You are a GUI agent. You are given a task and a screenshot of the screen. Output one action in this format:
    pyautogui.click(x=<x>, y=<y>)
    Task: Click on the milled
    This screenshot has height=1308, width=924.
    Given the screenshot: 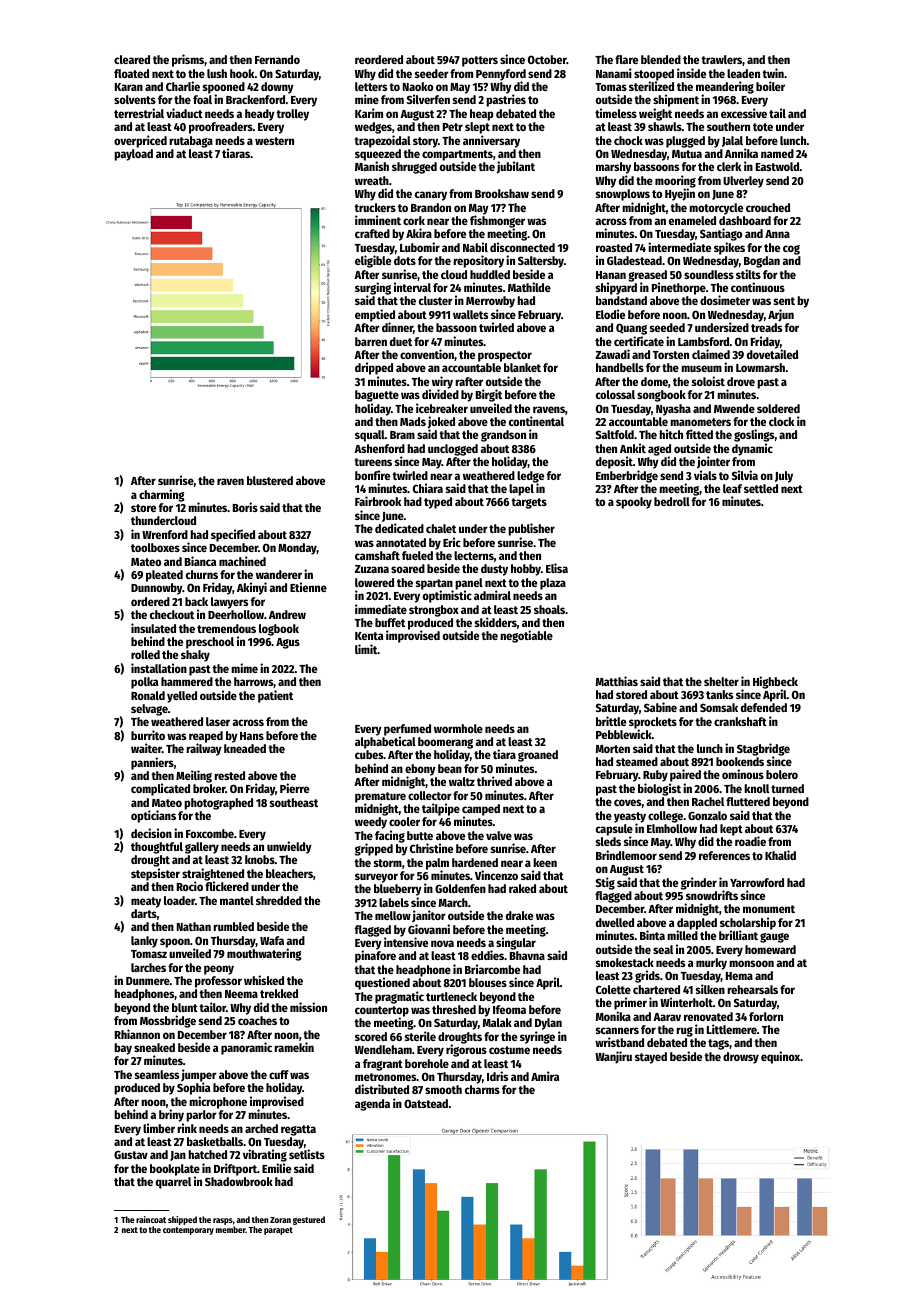 What is the action you would take?
    pyautogui.click(x=682, y=935)
